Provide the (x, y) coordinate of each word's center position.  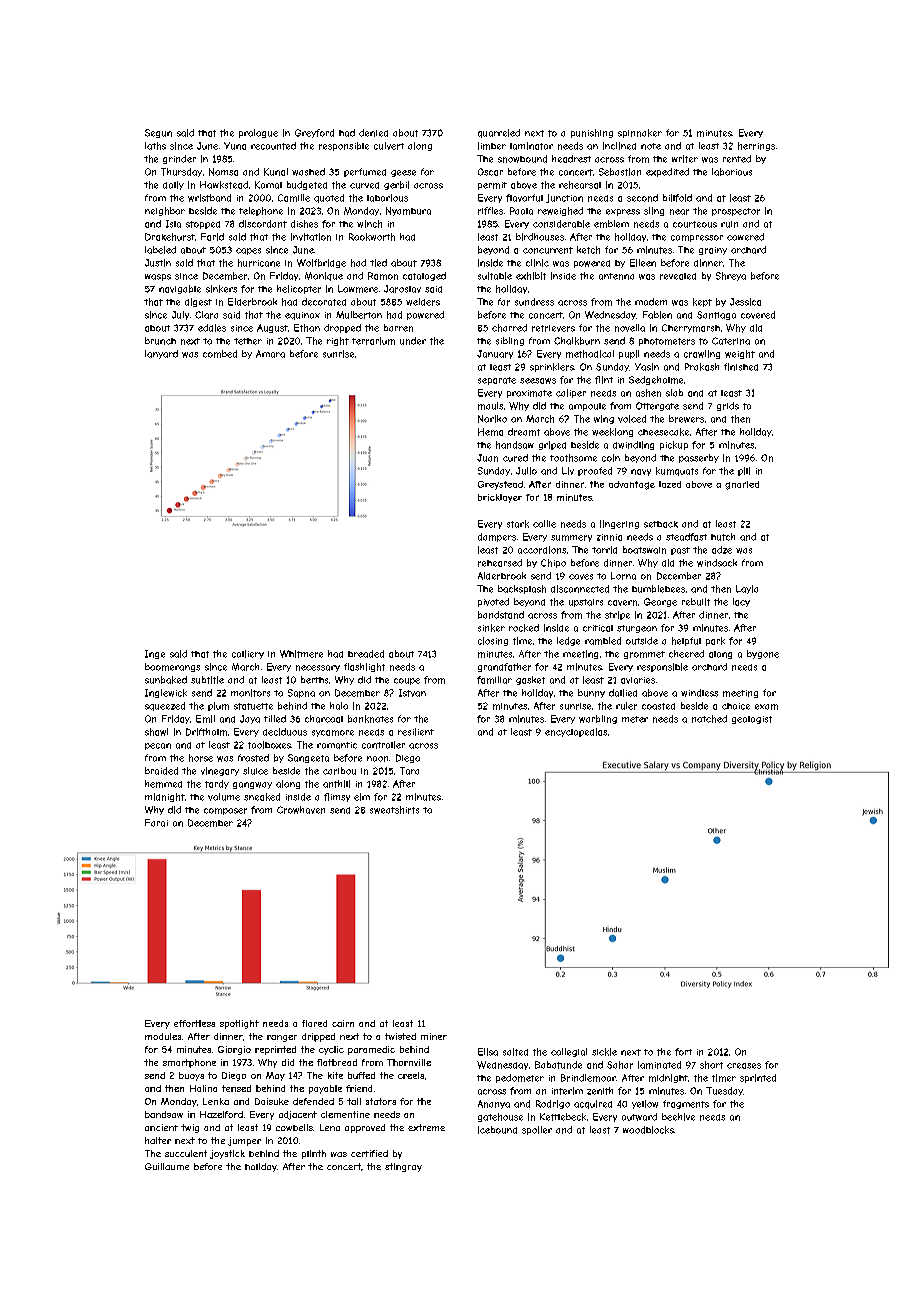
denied (373, 133)
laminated (659, 1065)
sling (654, 211)
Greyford (314, 133)
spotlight (239, 1024)
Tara (409, 771)
